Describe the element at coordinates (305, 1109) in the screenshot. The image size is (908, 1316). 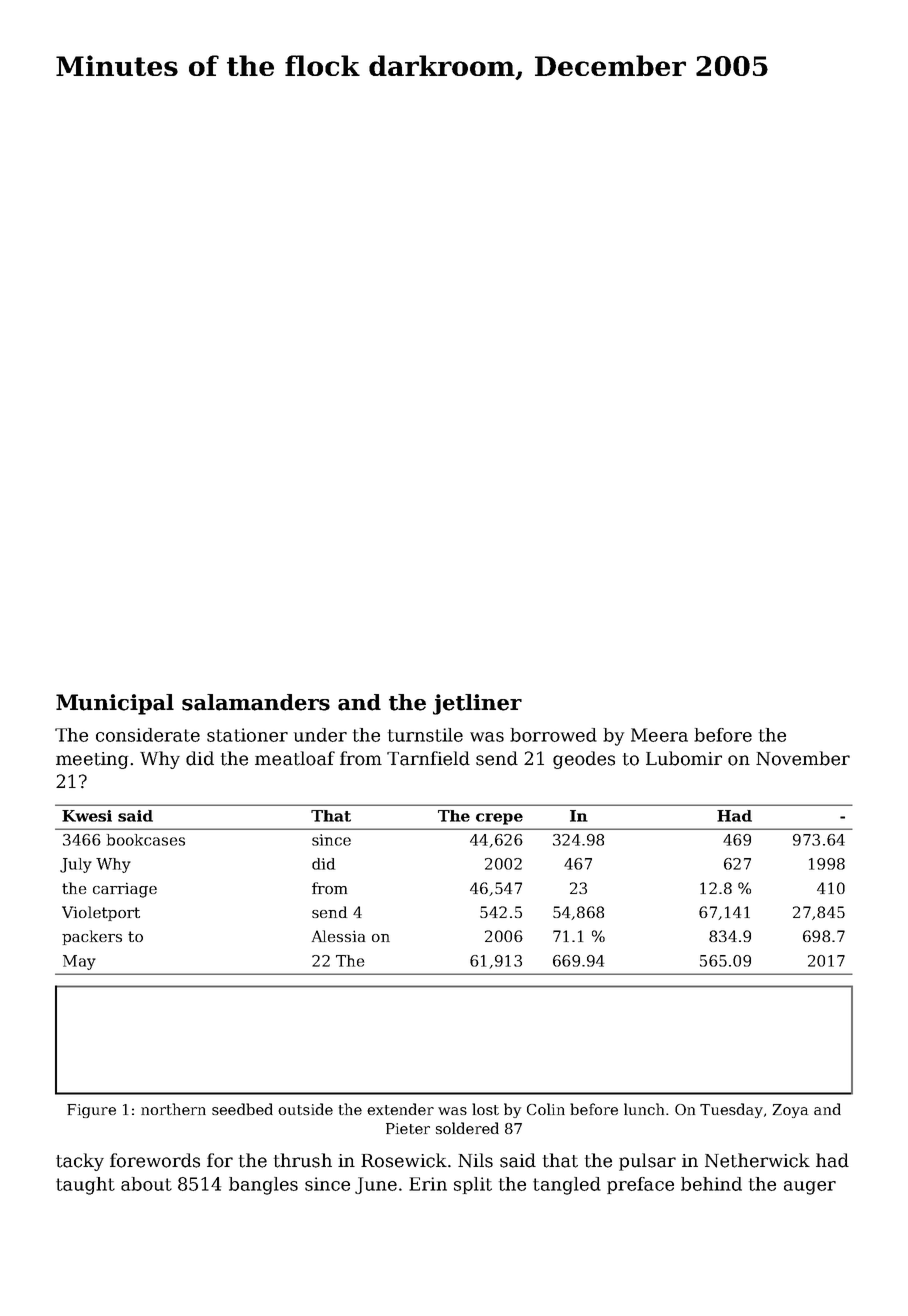
I see `outside` at that location.
